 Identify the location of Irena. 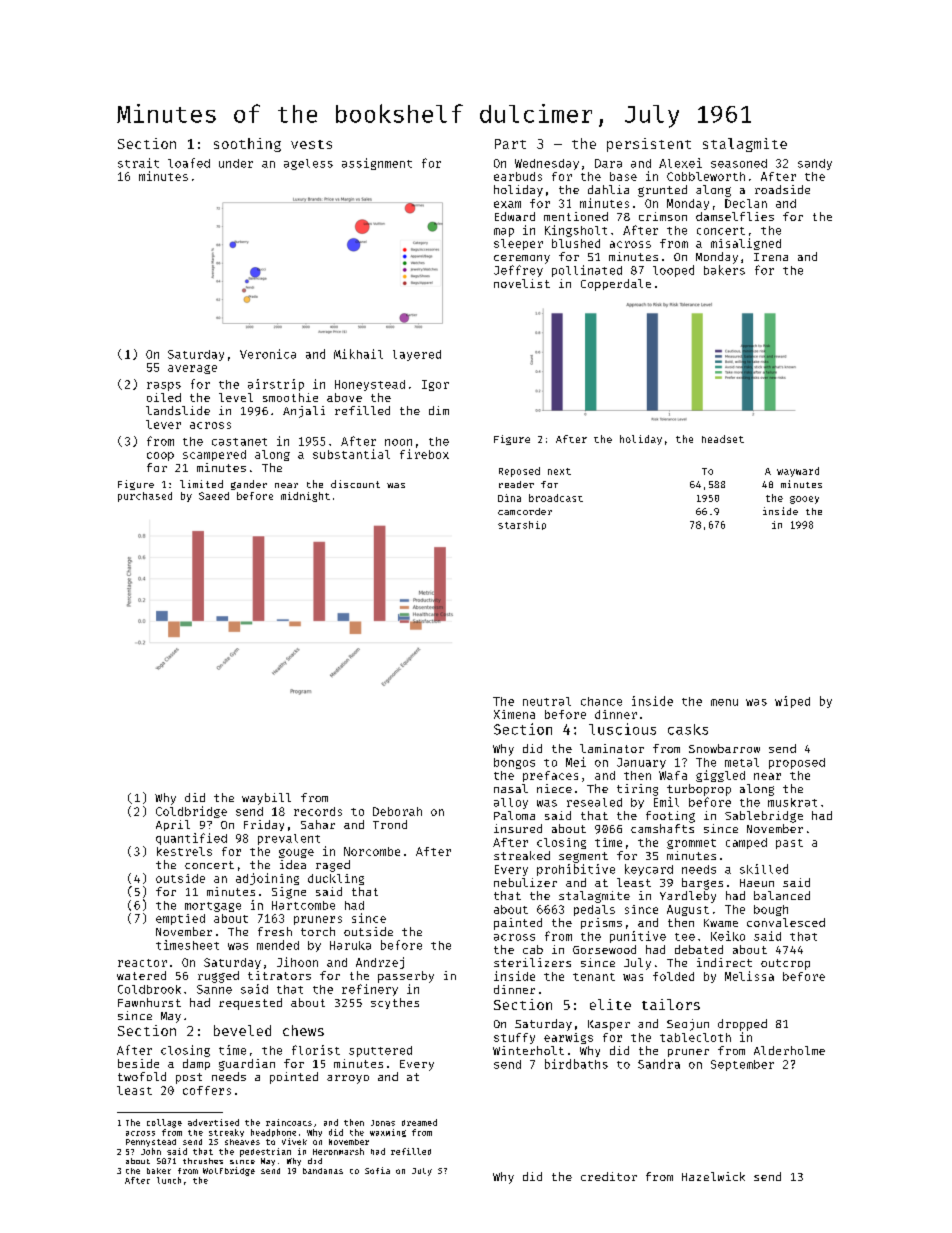
(771, 257).
